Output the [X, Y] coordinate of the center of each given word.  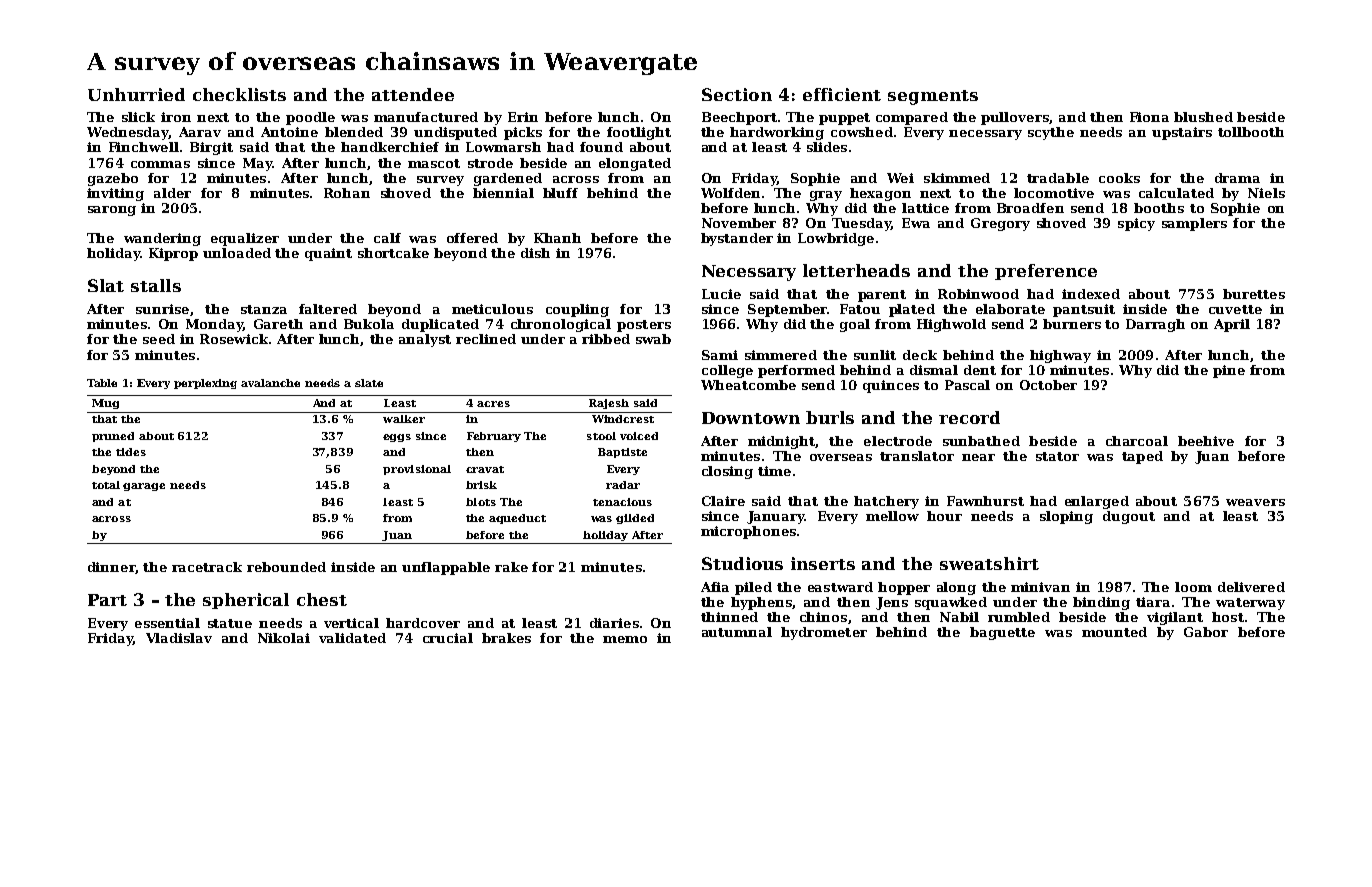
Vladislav [179, 638]
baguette [1002, 633]
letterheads [856, 270]
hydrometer [824, 633]
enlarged [1097, 502]
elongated [635, 164]
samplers [1194, 224]
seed [159, 339]
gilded [635, 519]
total [106, 485]
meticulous [492, 309]
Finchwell [144, 147]
